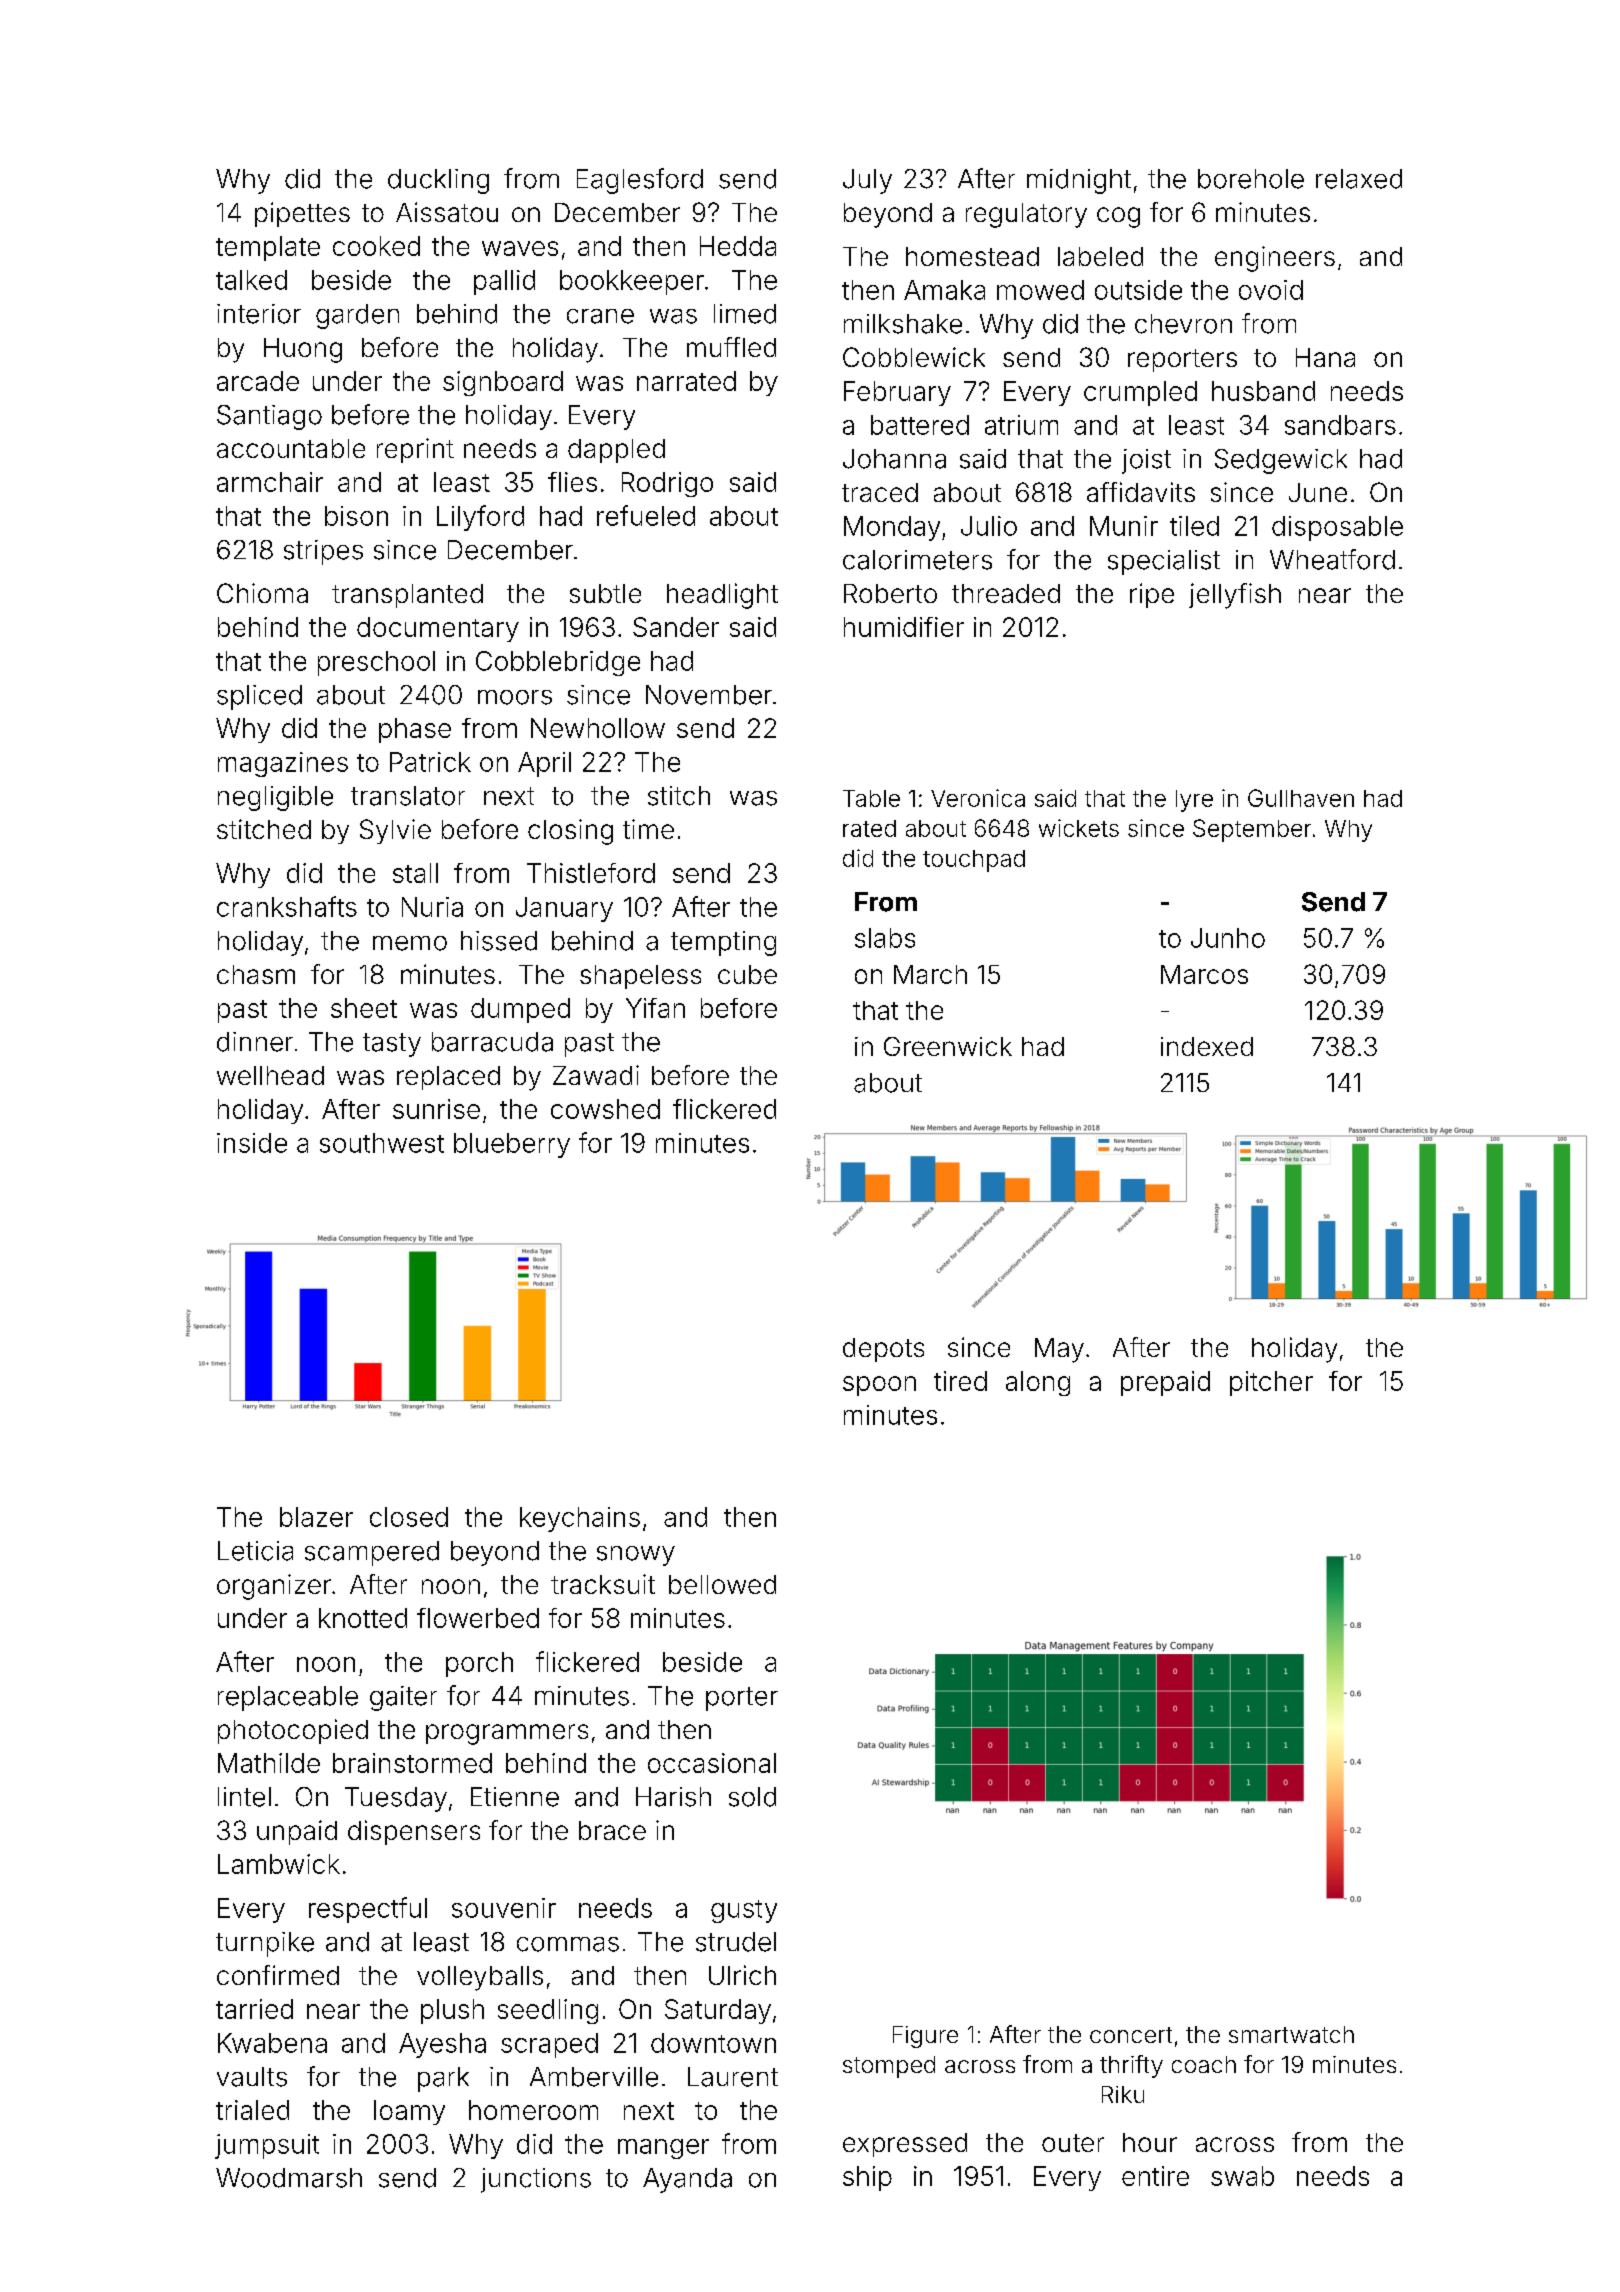 This document has width=1620, height=2292. I want to click on depots, so click(883, 1350).
